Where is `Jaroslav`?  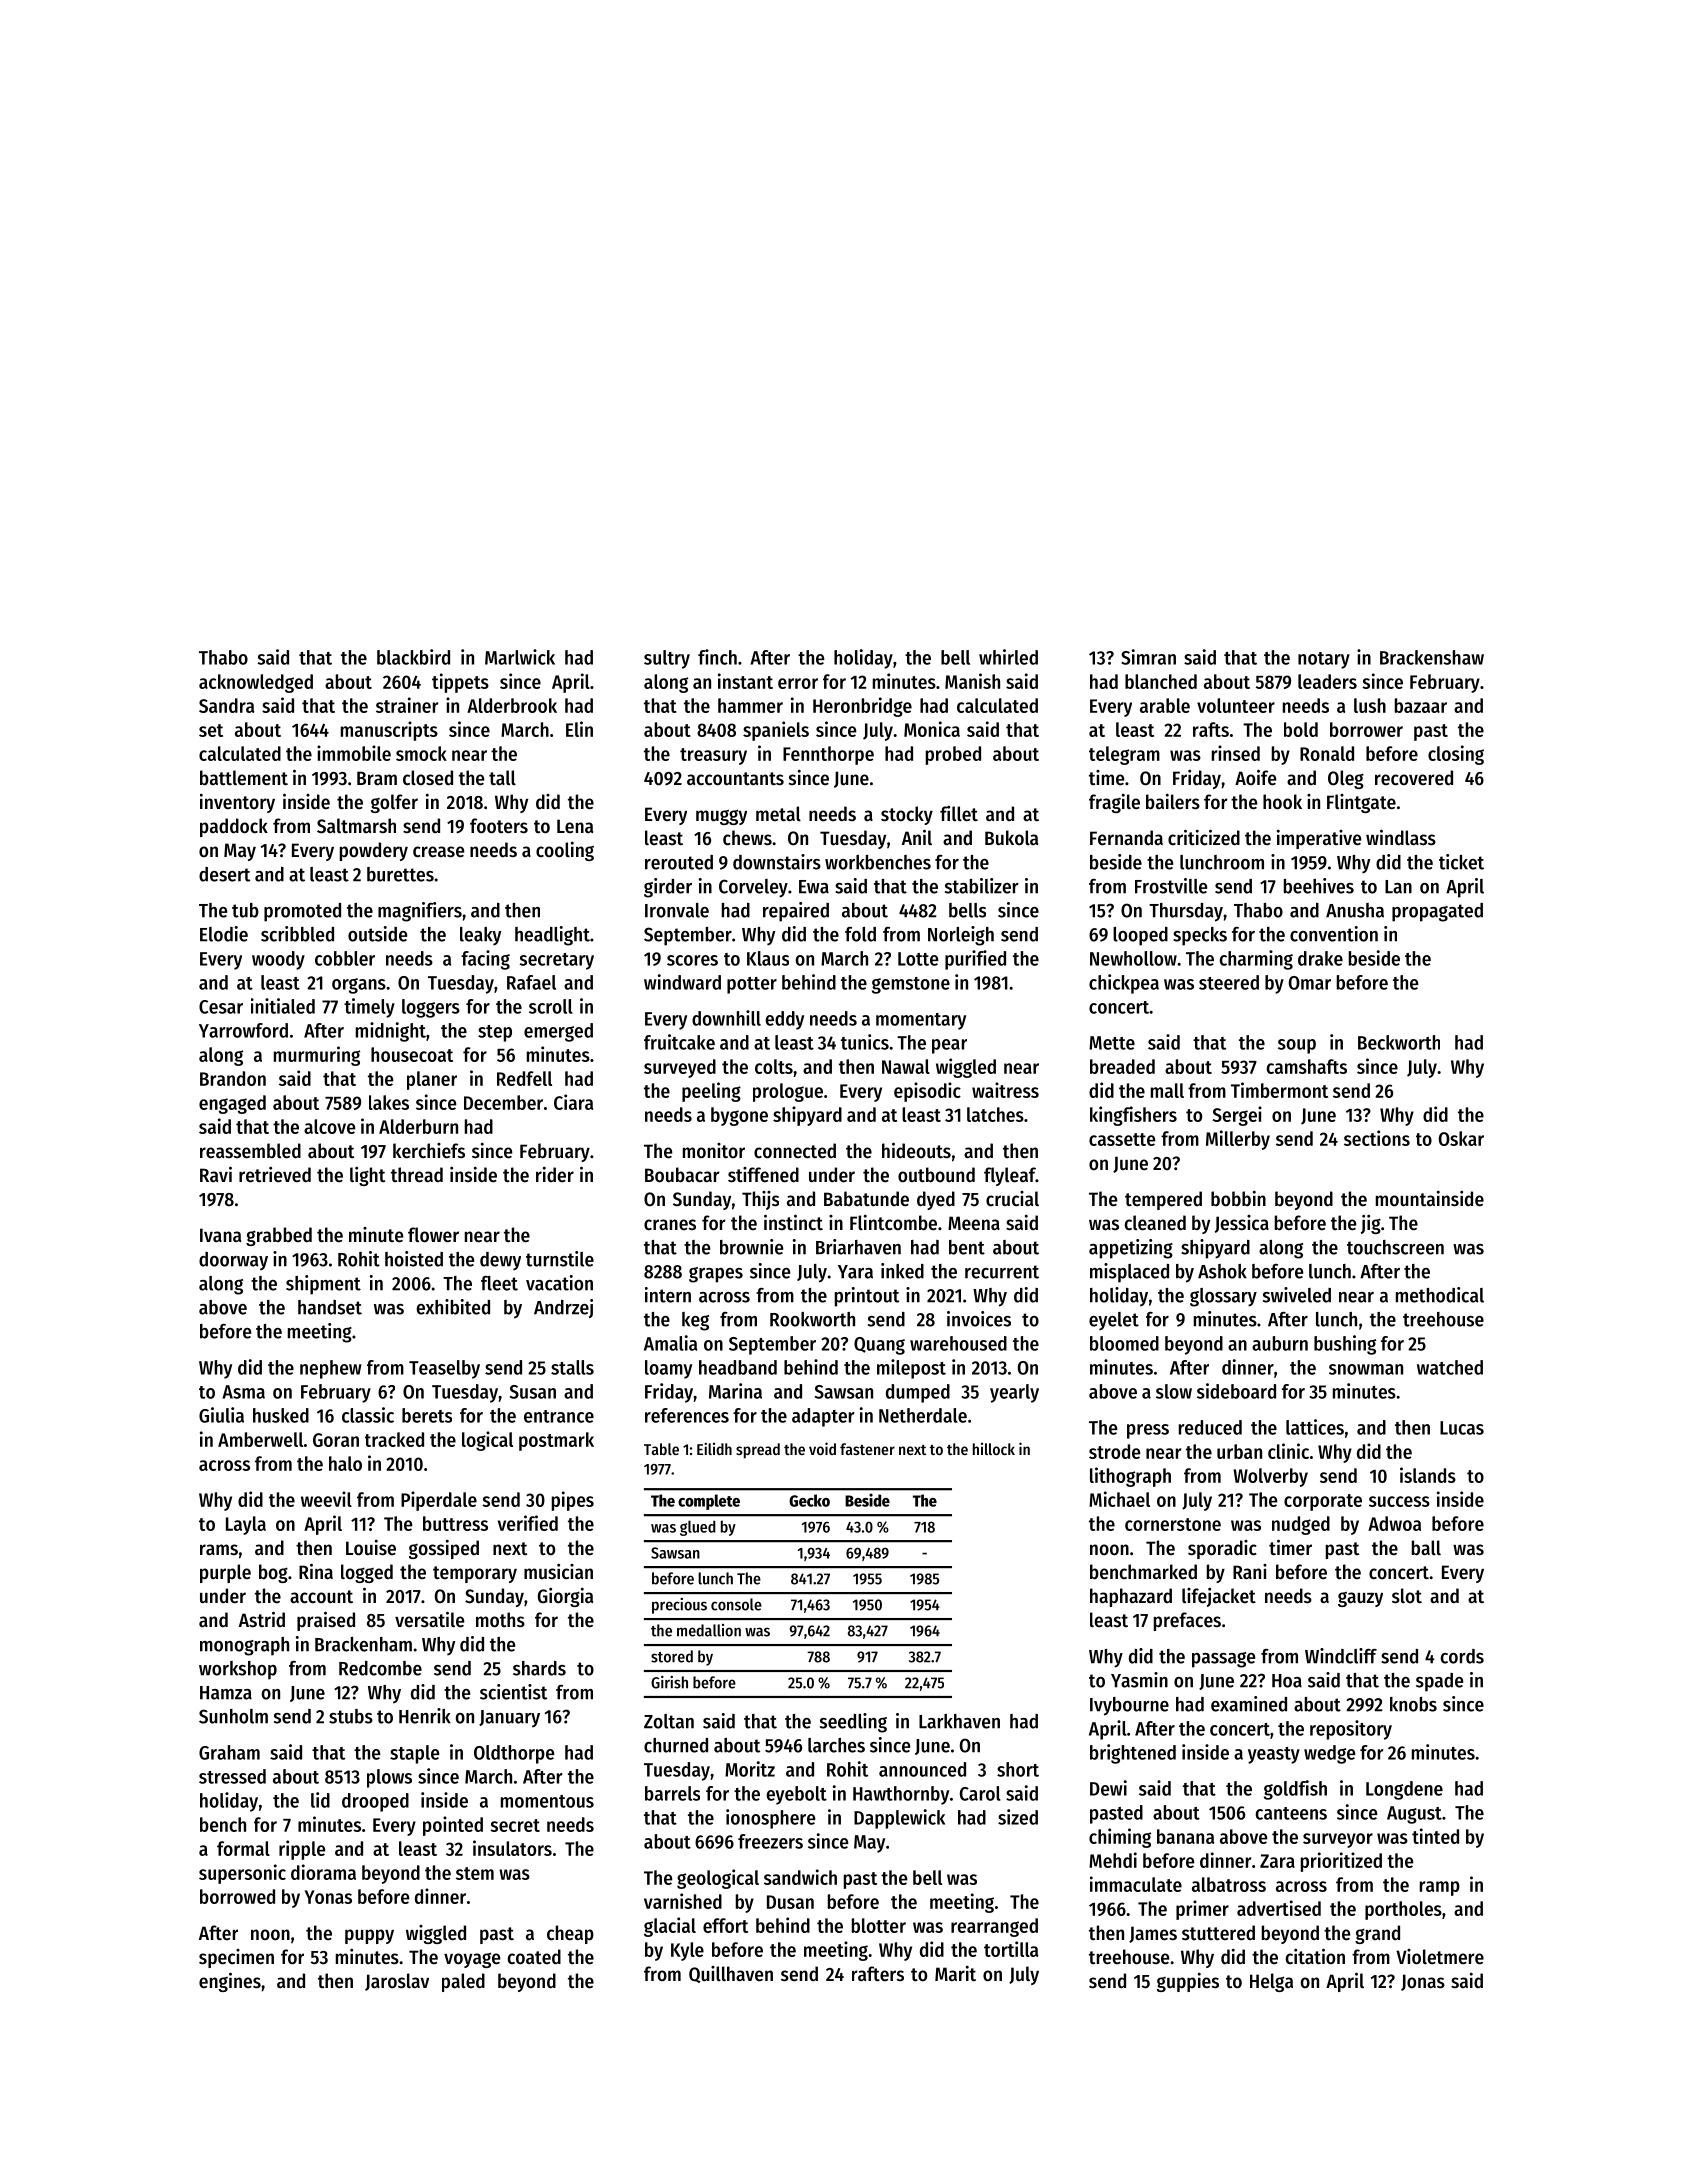
Jaroslav is located at coordinates (397, 1982).
